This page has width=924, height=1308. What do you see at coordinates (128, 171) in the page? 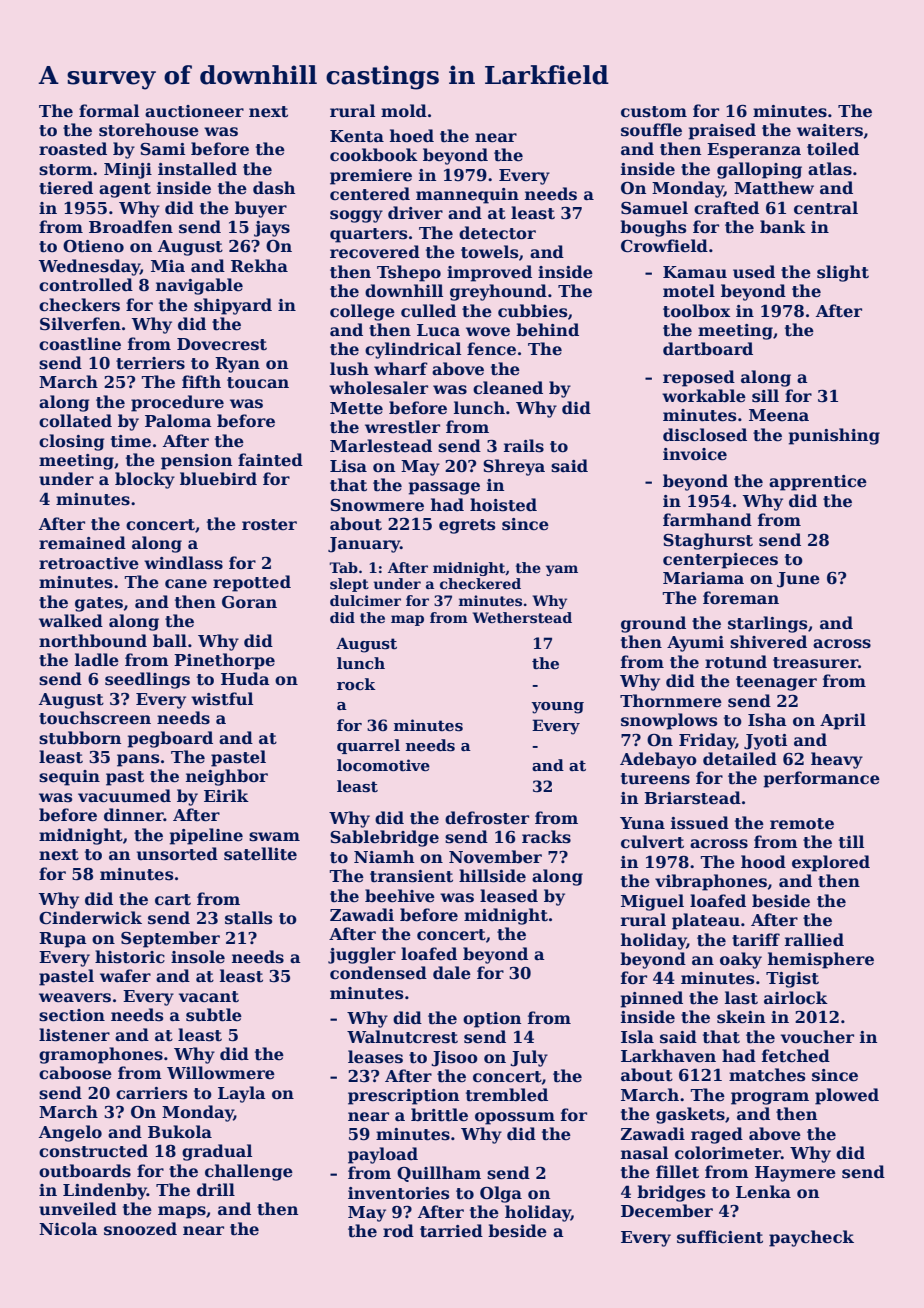
I see `Minji` at bounding box center [128, 171].
